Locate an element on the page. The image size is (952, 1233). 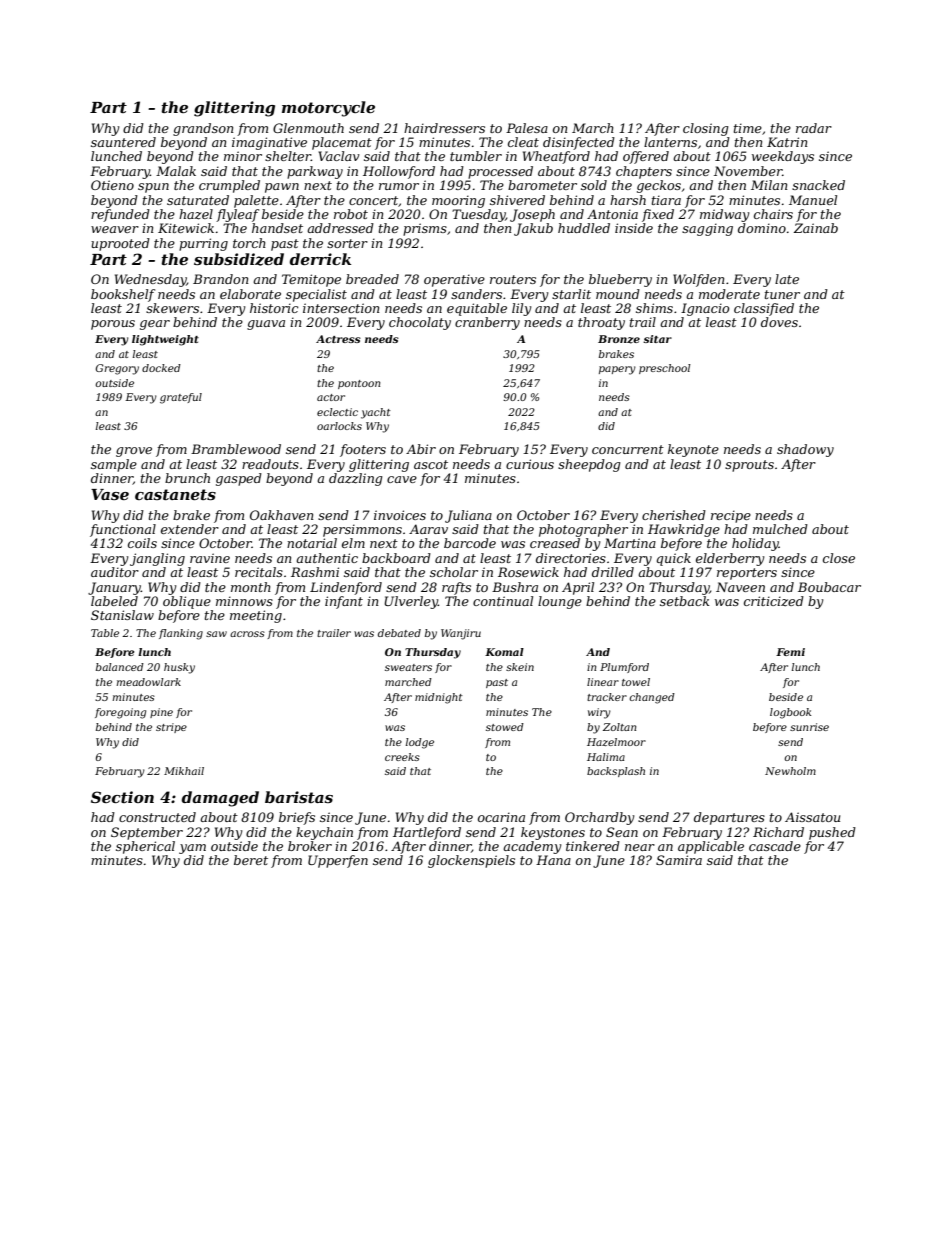
persimmons is located at coordinates (362, 530).
